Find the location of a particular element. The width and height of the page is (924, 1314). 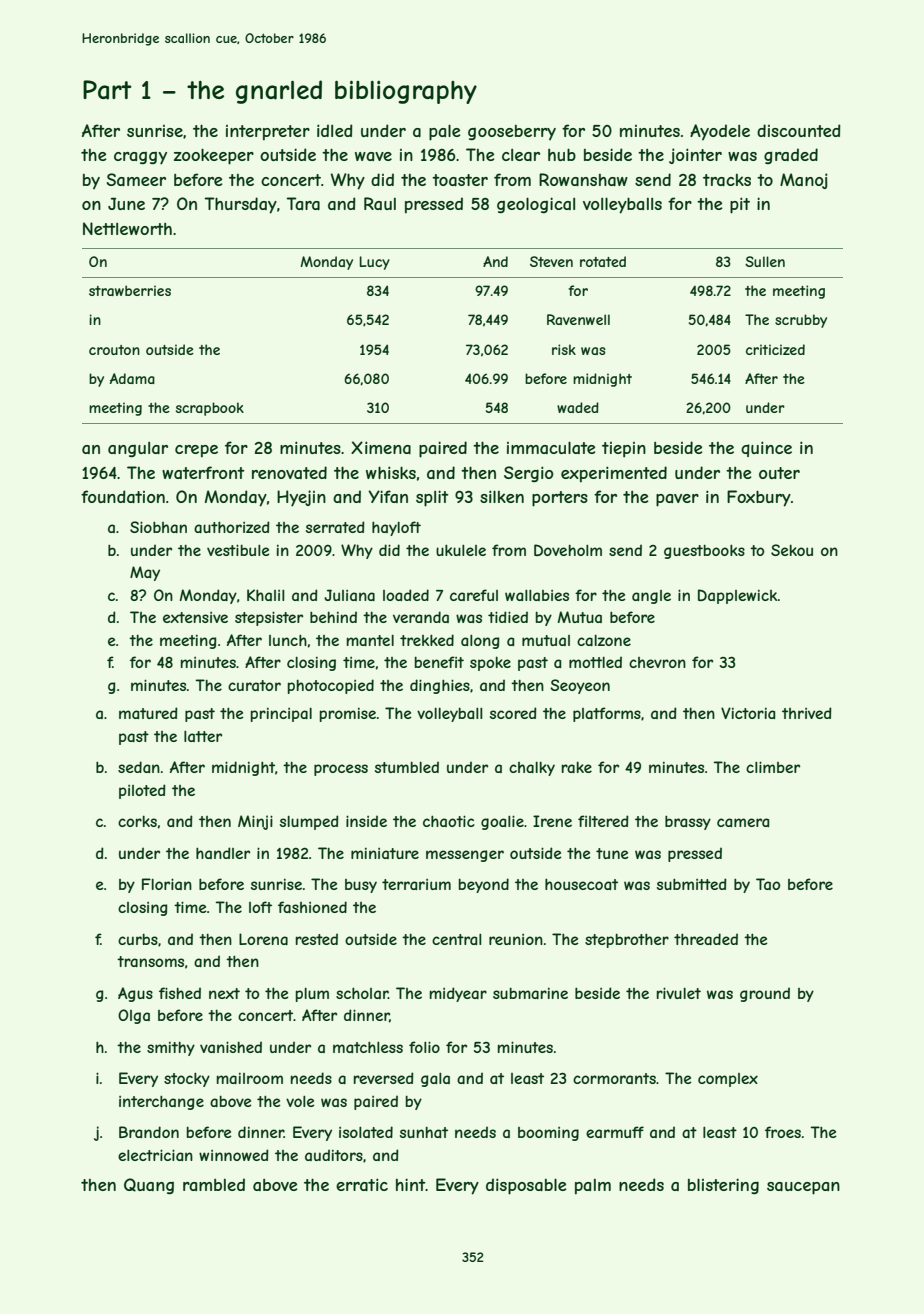

Steven is located at coordinates (551, 261).
